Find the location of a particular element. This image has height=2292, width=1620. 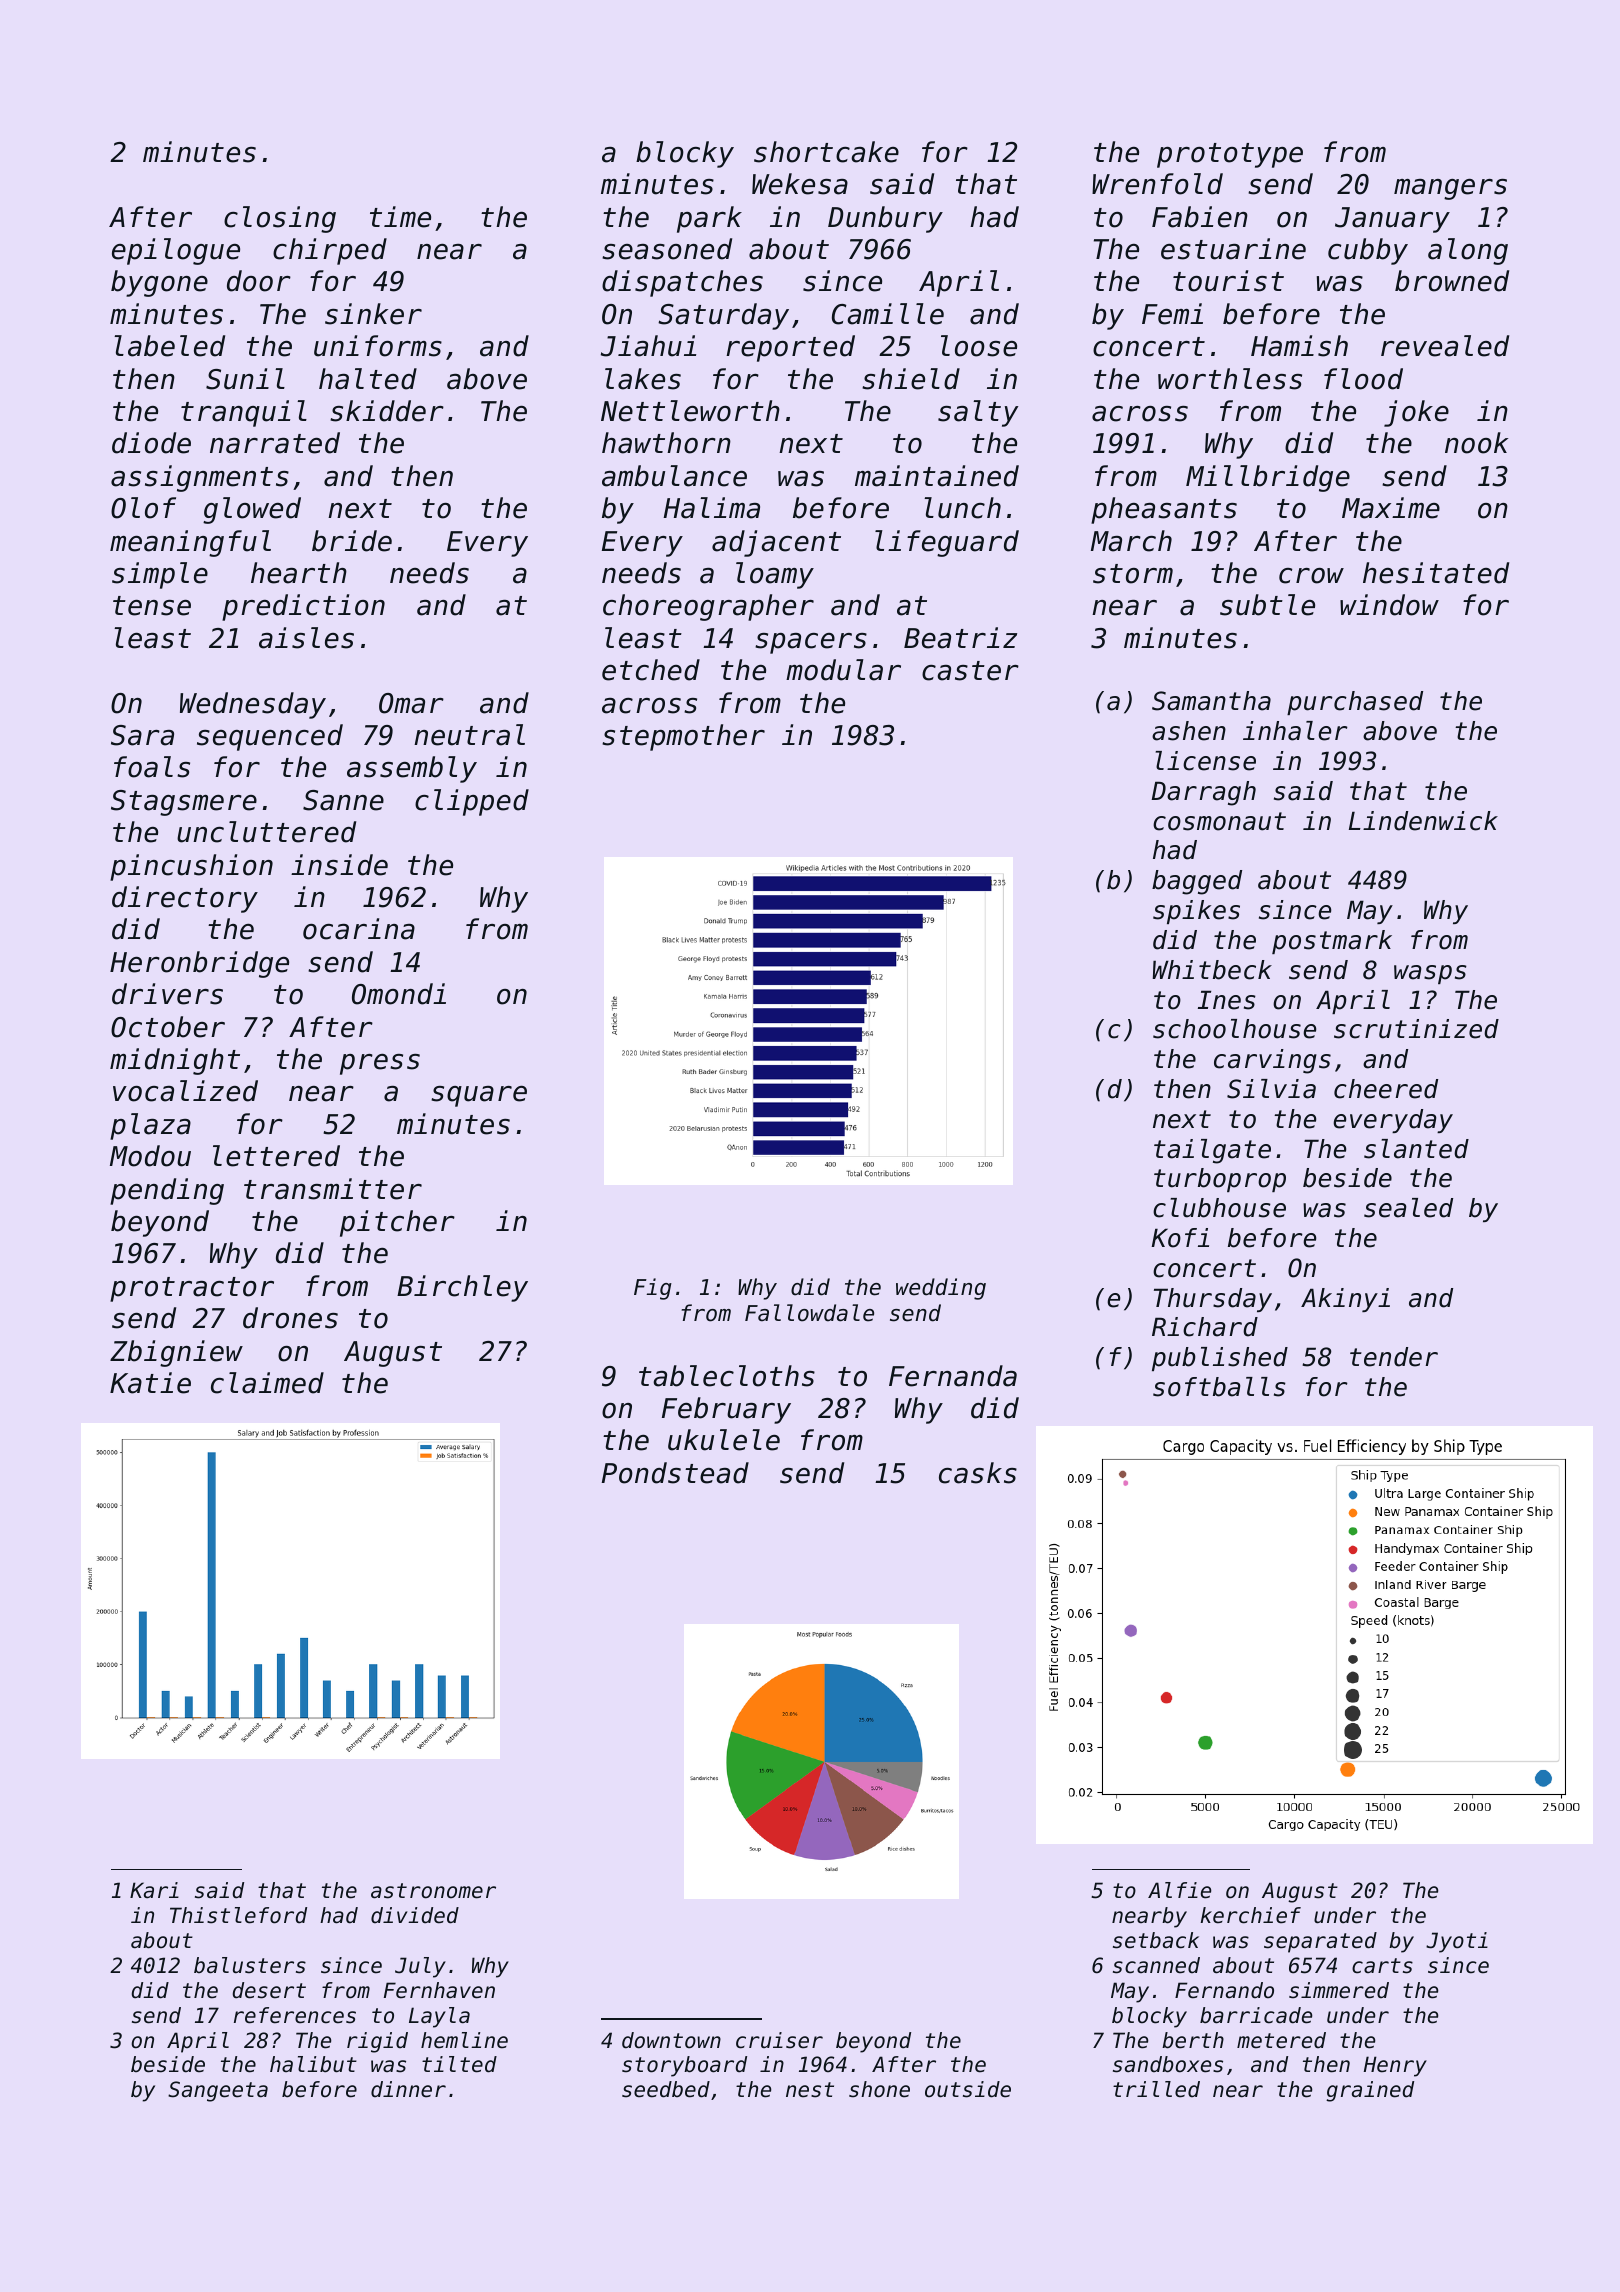

Wrenfold is located at coordinates (1157, 184).
